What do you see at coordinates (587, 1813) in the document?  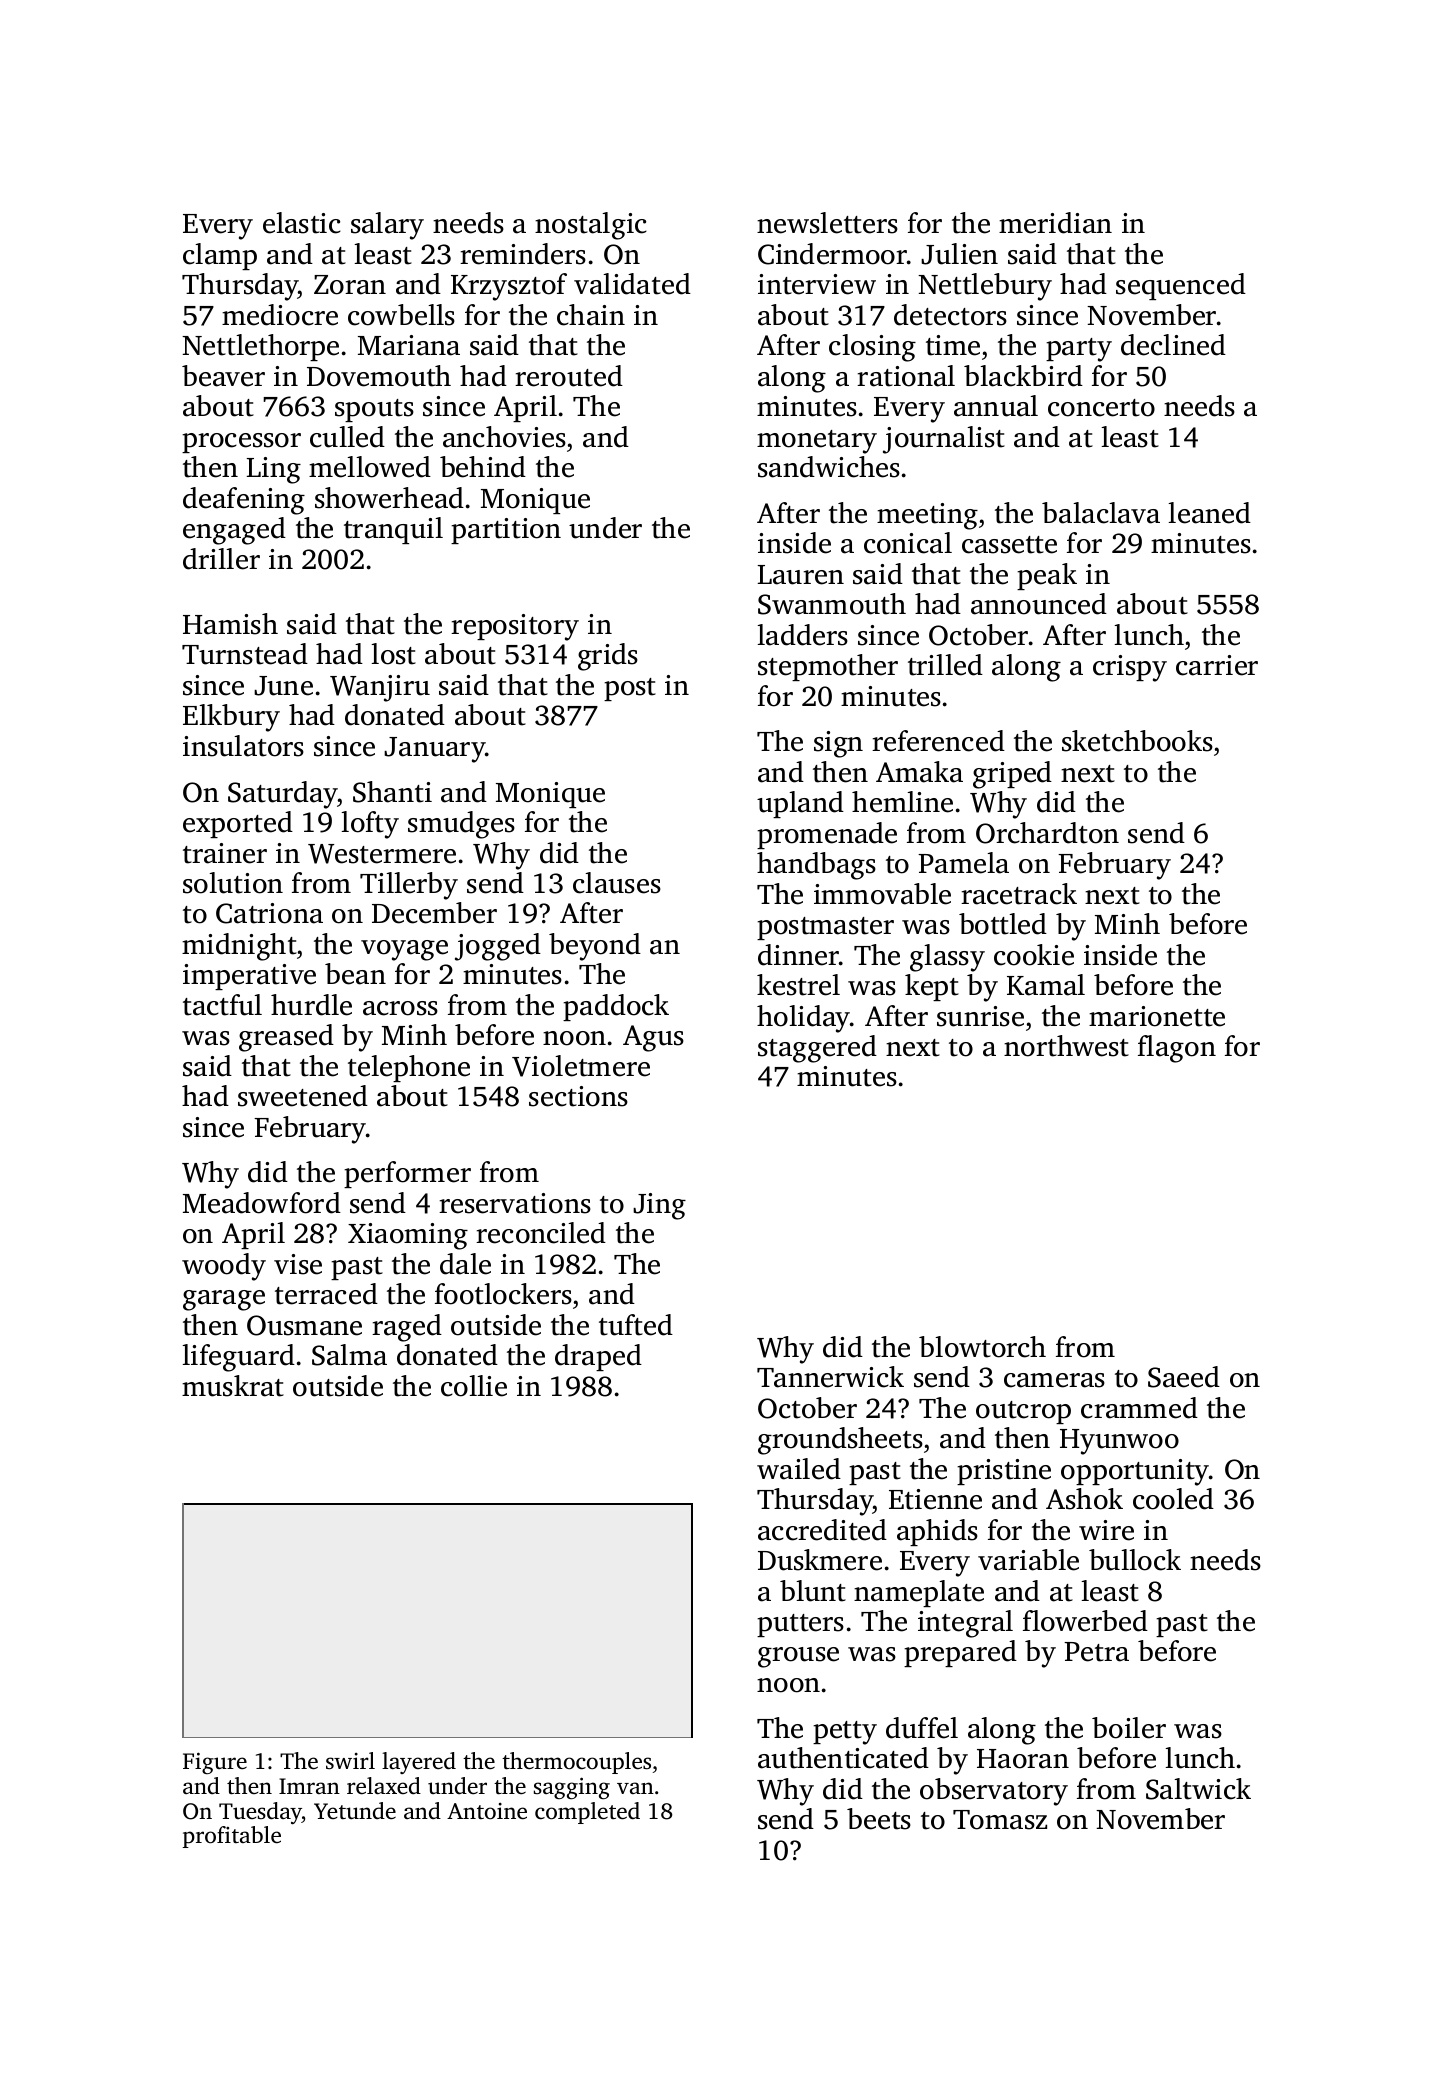 I see `completed` at bounding box center [587, 1813].
